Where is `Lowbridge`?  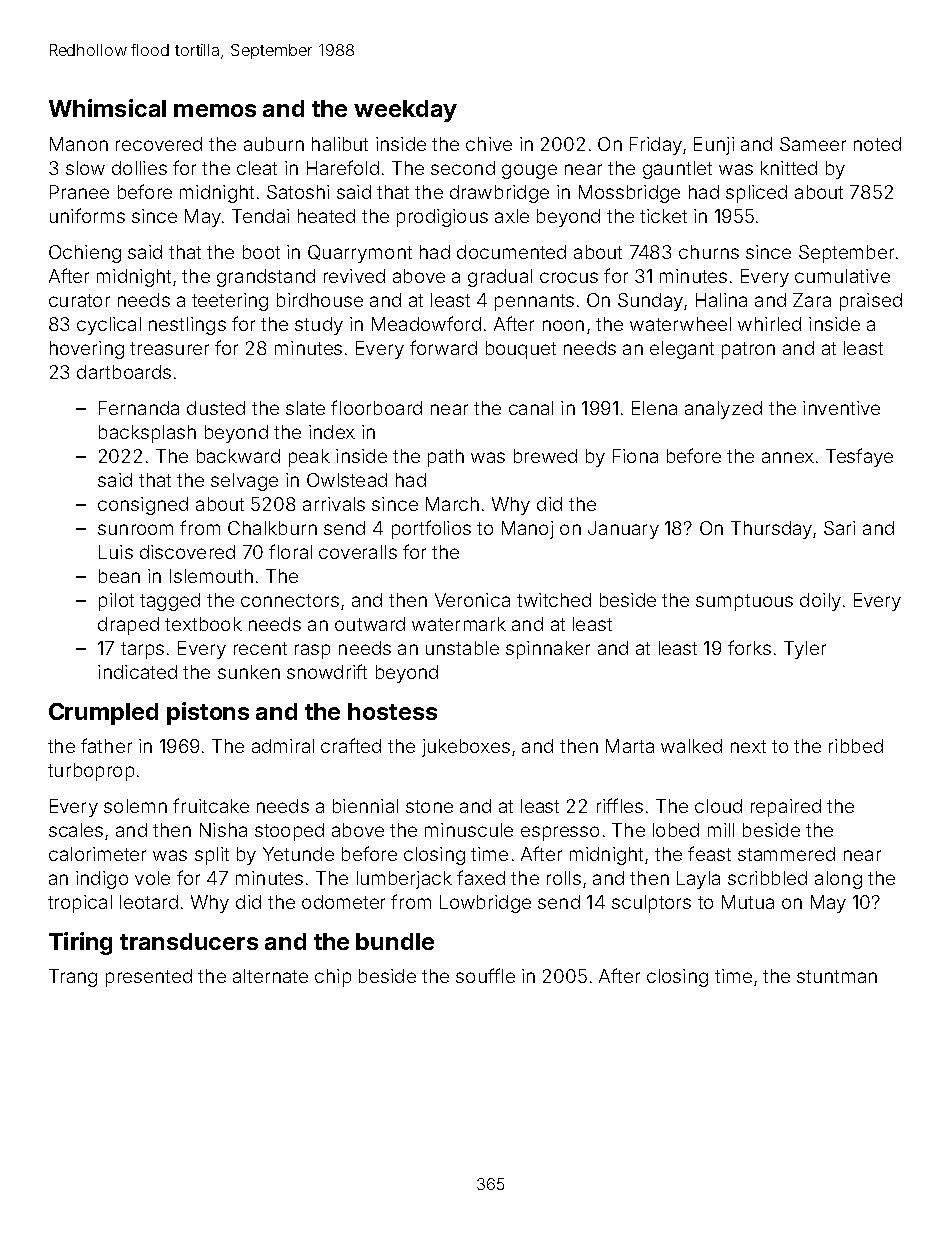
Lowbridge is located at coordinates (485, 904).
